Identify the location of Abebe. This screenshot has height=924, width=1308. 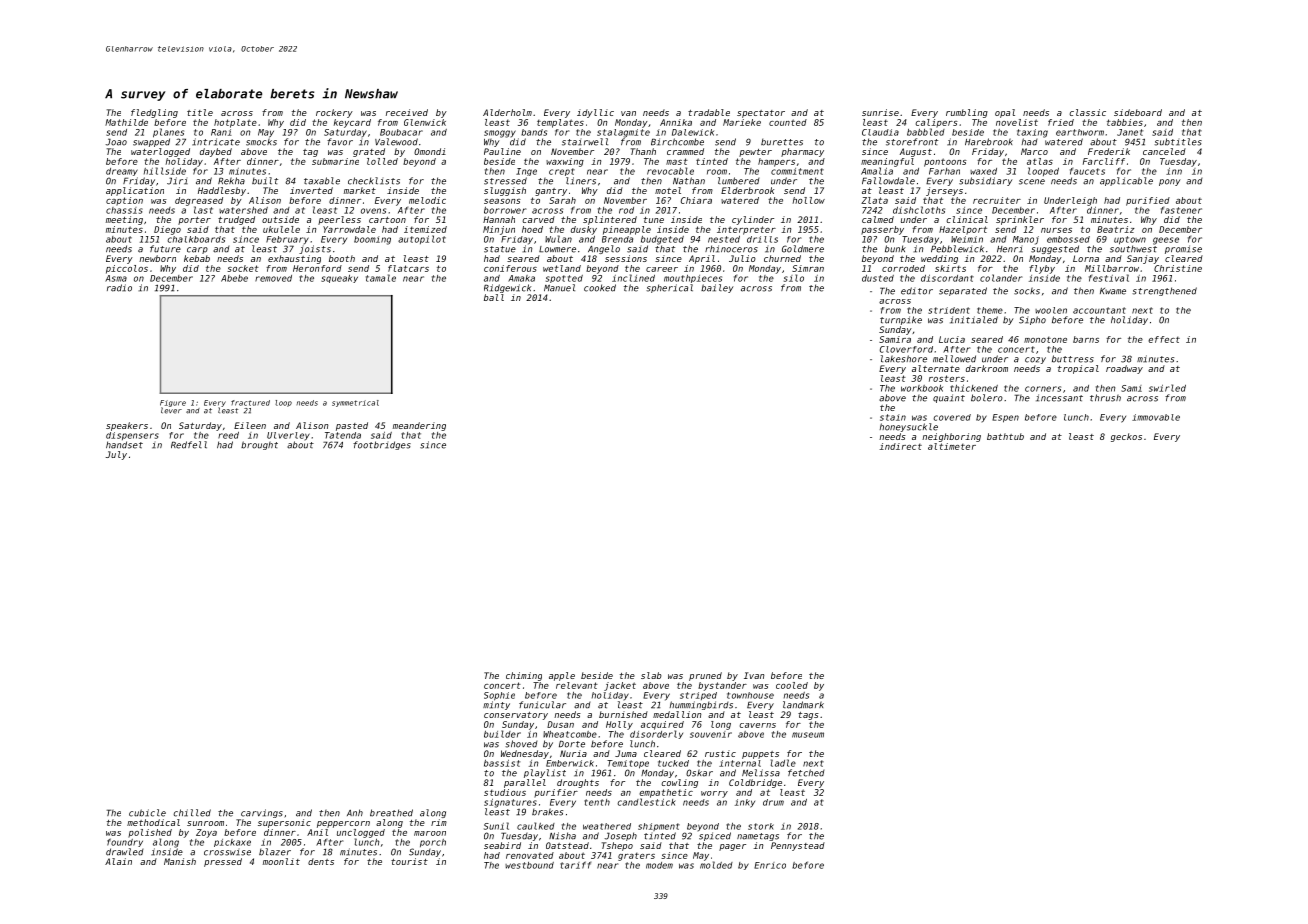
(234, 278).
